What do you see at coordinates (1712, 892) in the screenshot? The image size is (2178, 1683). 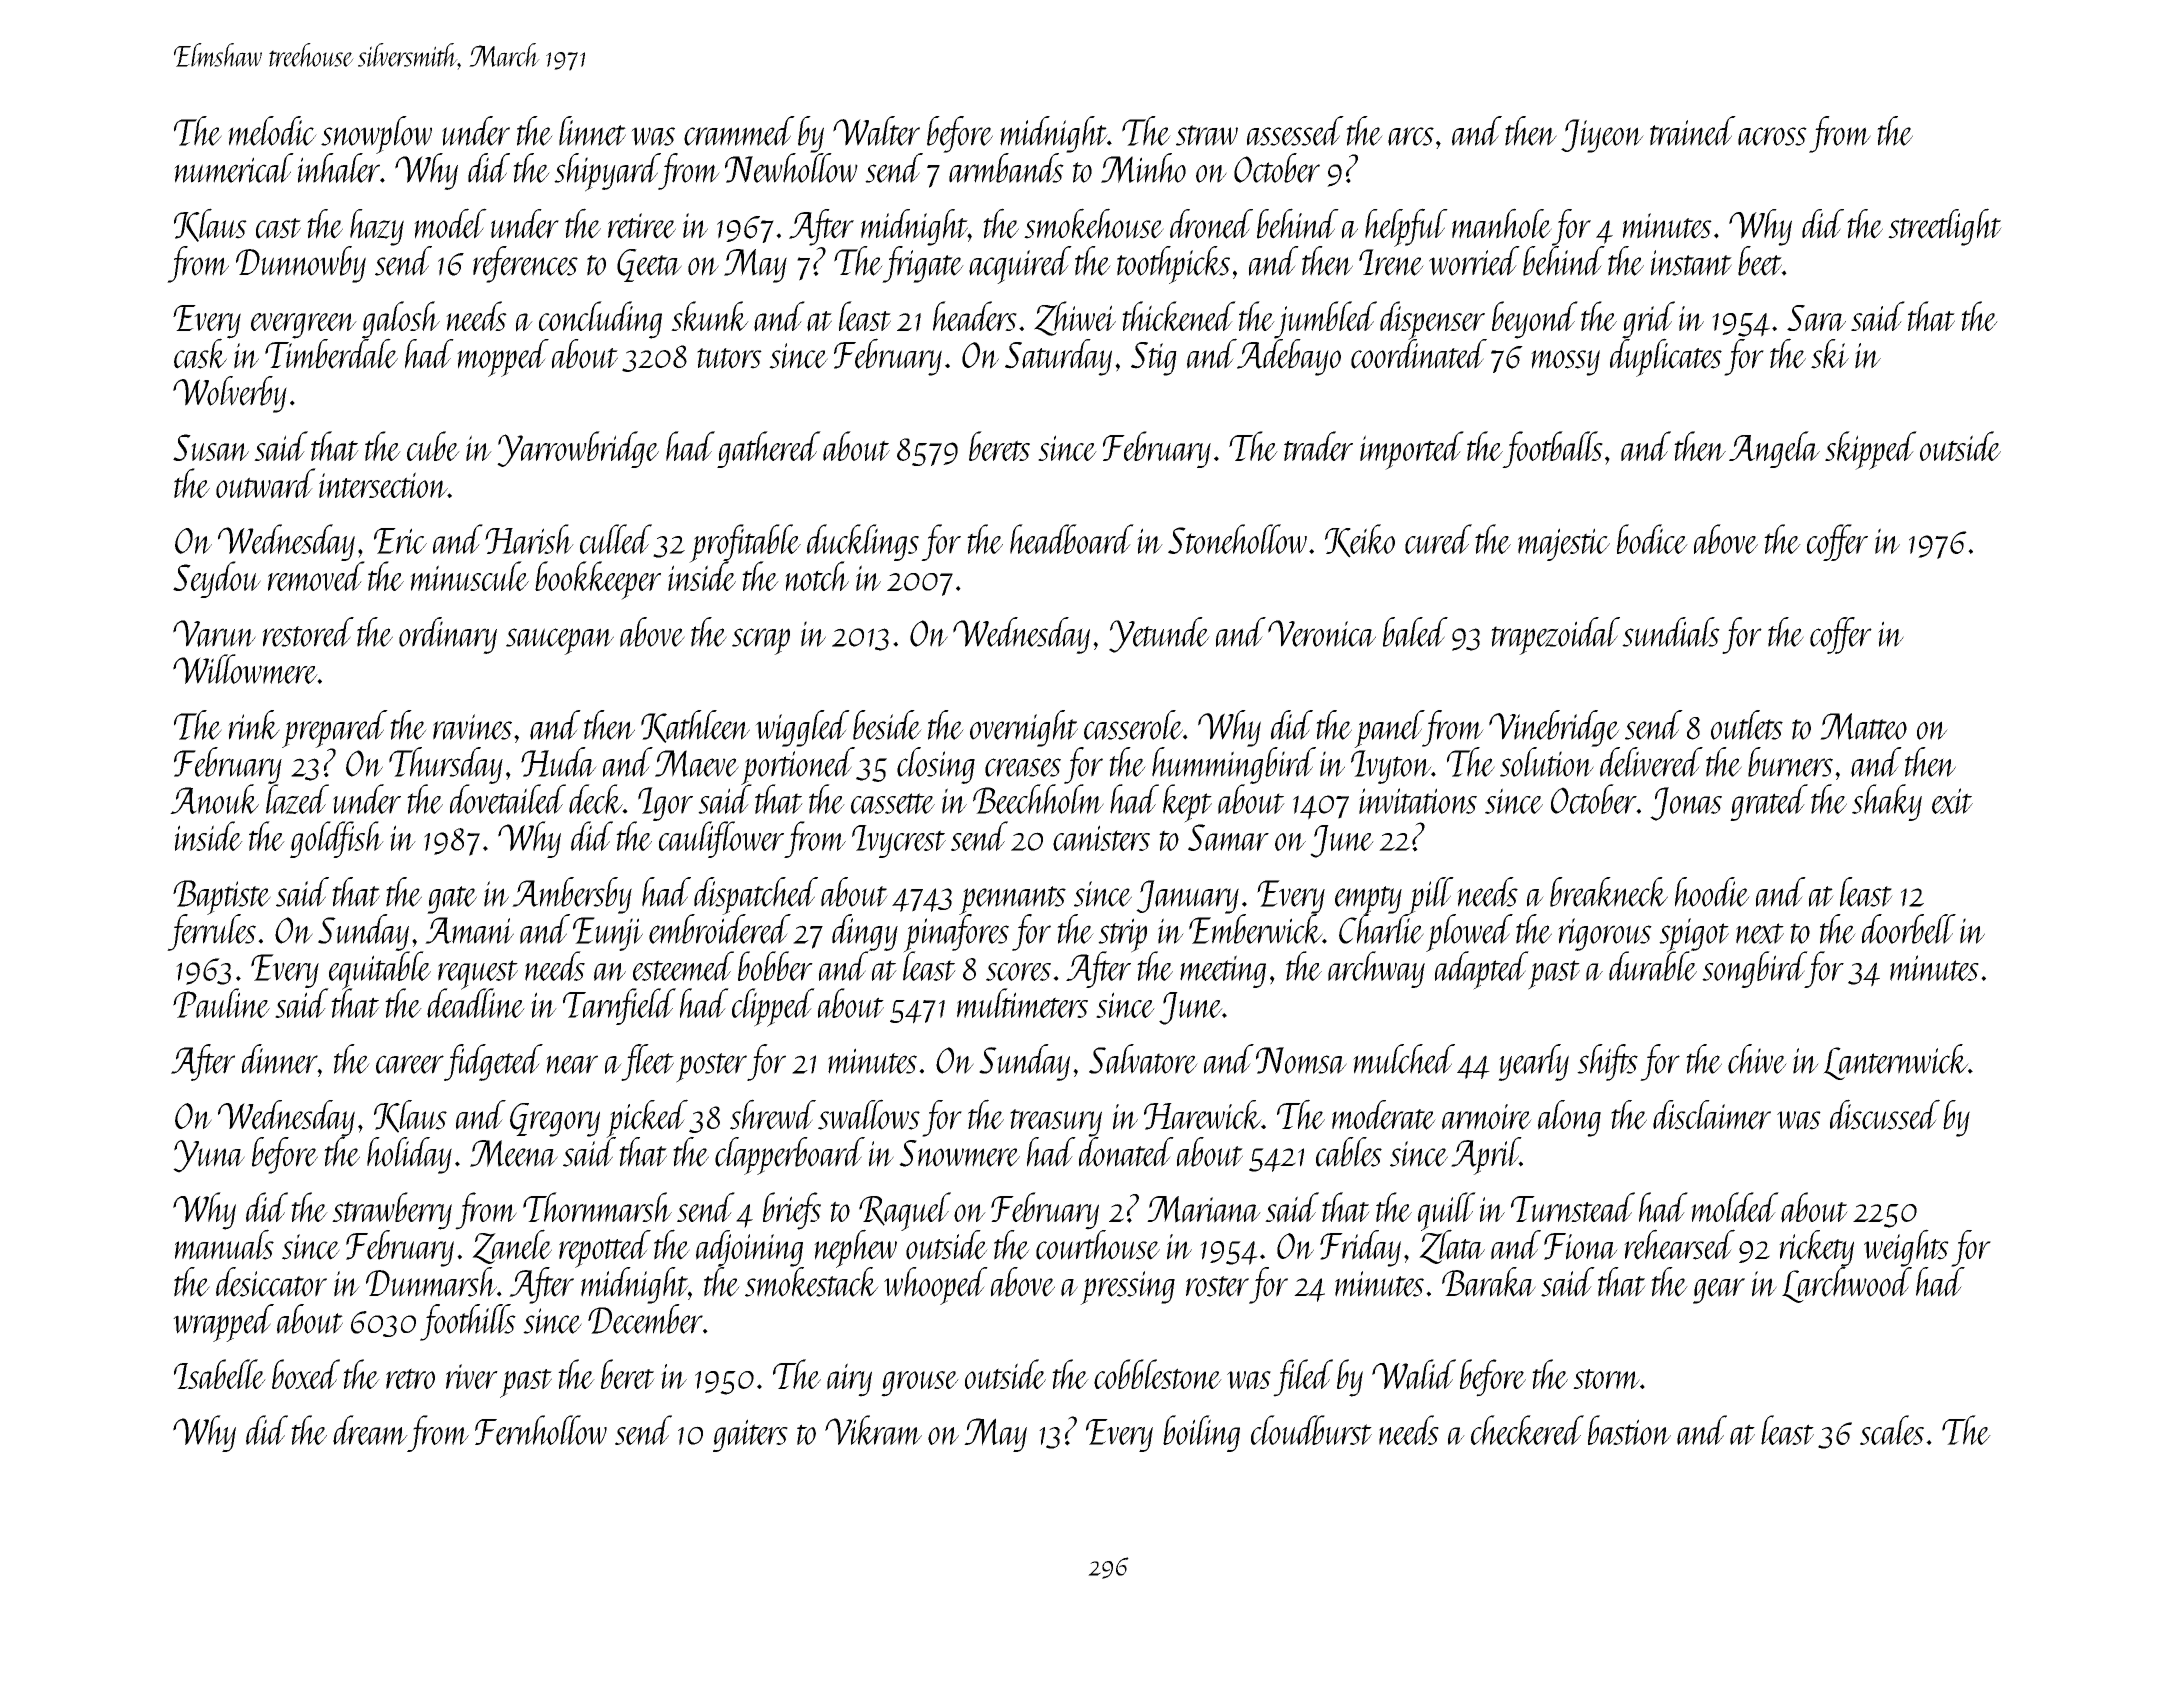 I see `hoodie` at bounding box center [1712, 892].
